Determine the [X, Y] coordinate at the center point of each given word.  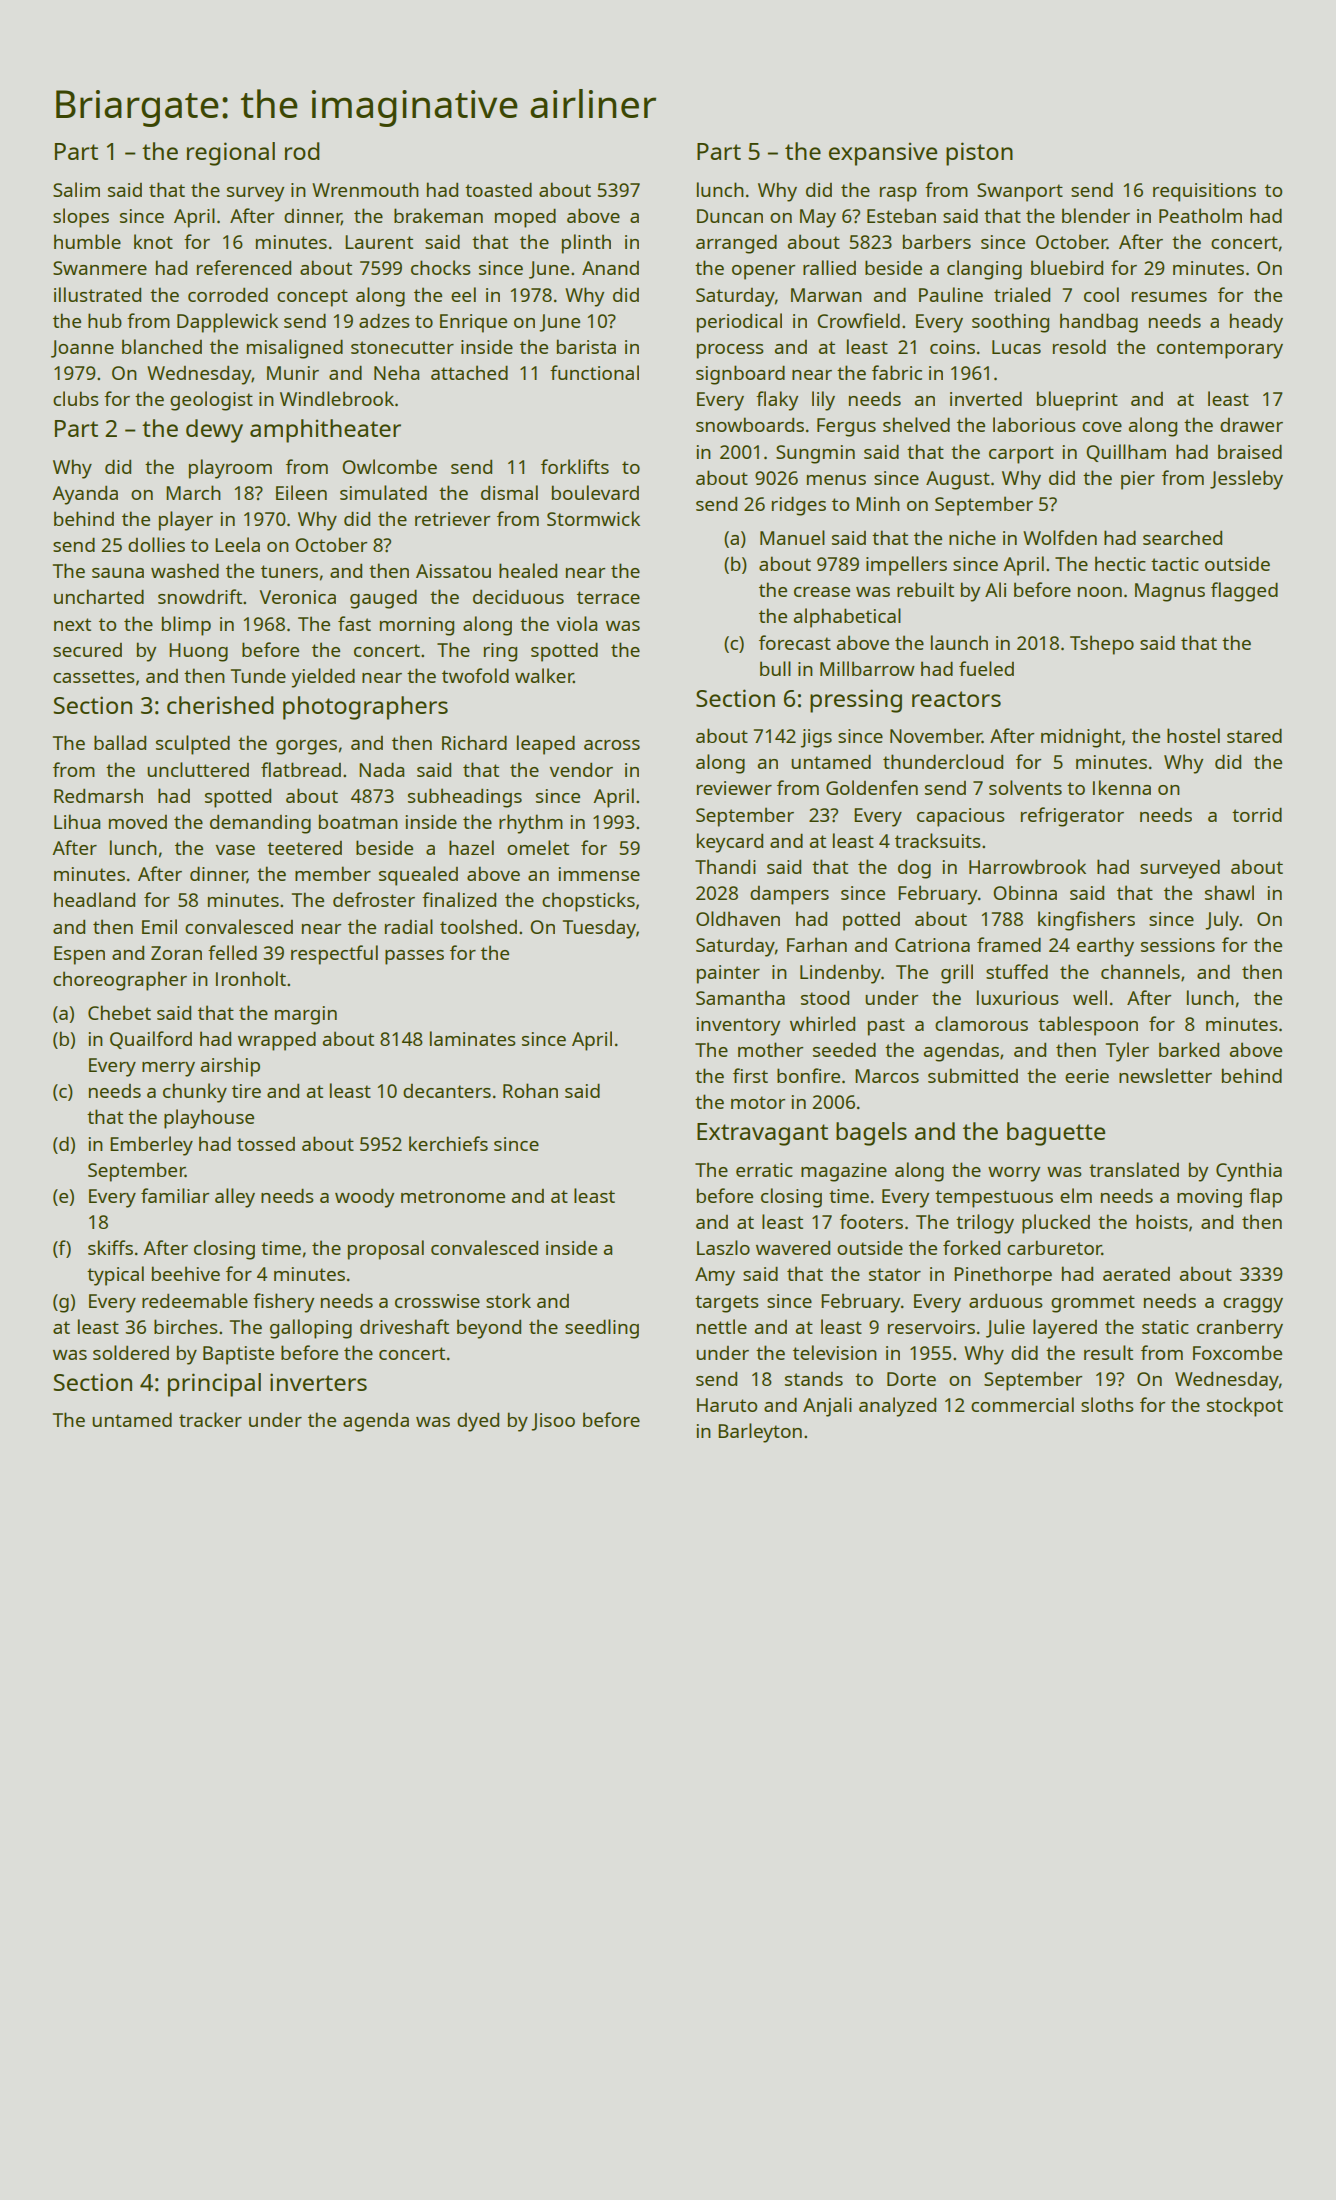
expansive [883, 154]
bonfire [808, 1075]
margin [306, 1015]
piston [979, 154]
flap [1265, 1198]
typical [115, 1276]
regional [231, 154]
